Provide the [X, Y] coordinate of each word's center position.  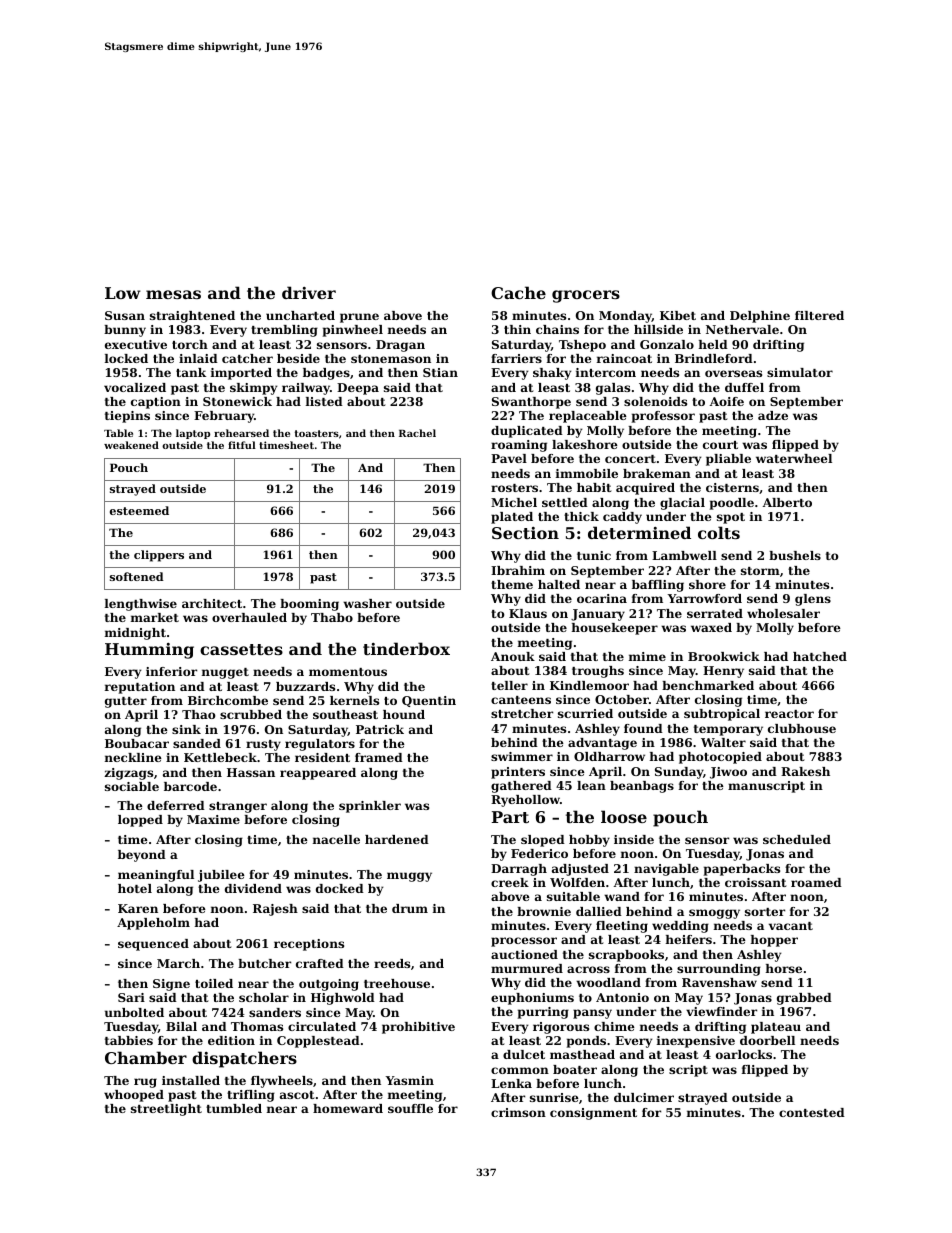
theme [512, 584]
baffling [658, 586]
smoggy [714, 914]
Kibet [678, 315]
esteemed [139, 510]
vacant [791, 926]
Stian [440, 372]
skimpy [253, 389]
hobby [589, 841]
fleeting [622, 927]
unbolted [134, 1012]
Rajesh [275, 910]
